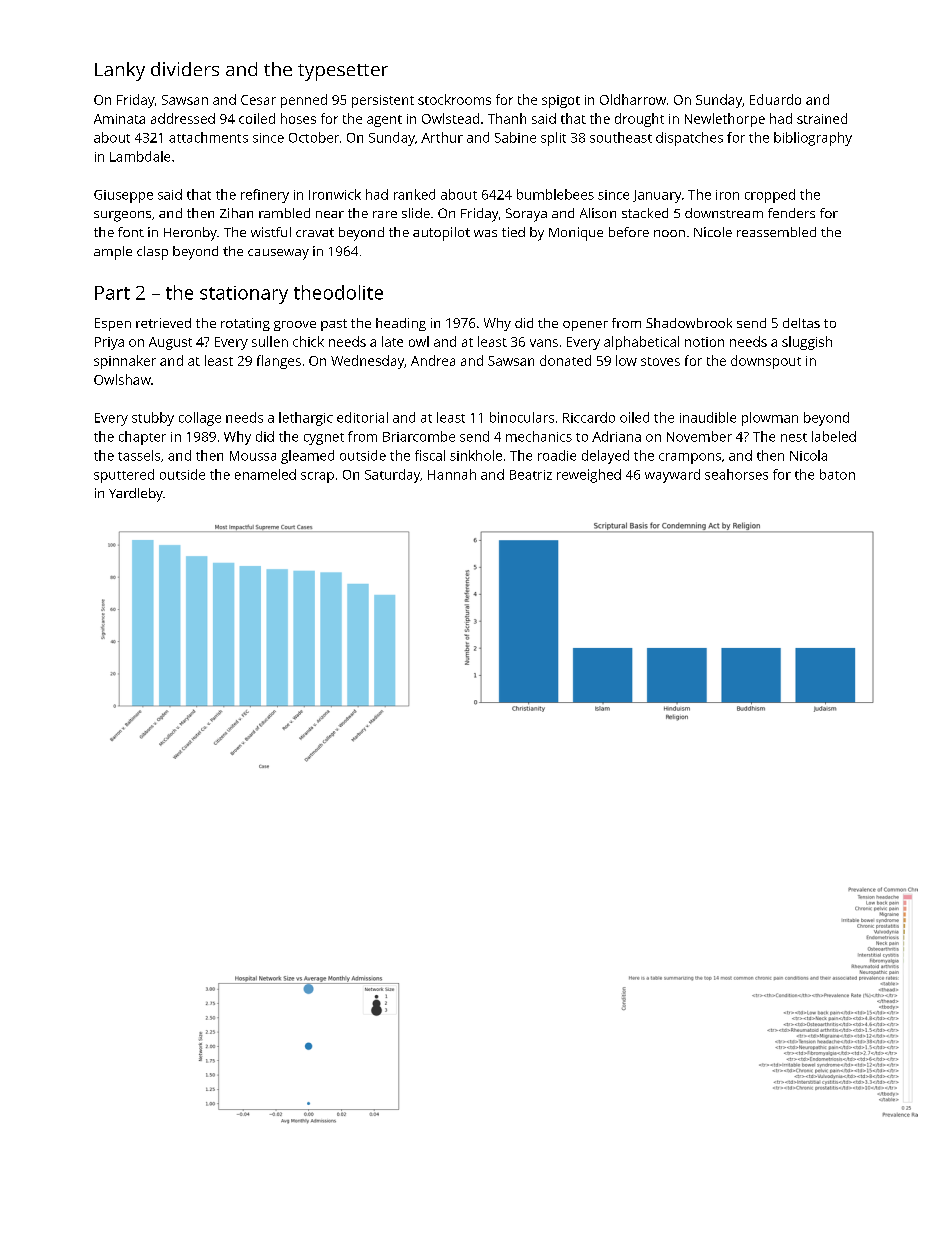  I want to click on Soraya, so click(526, 215).
